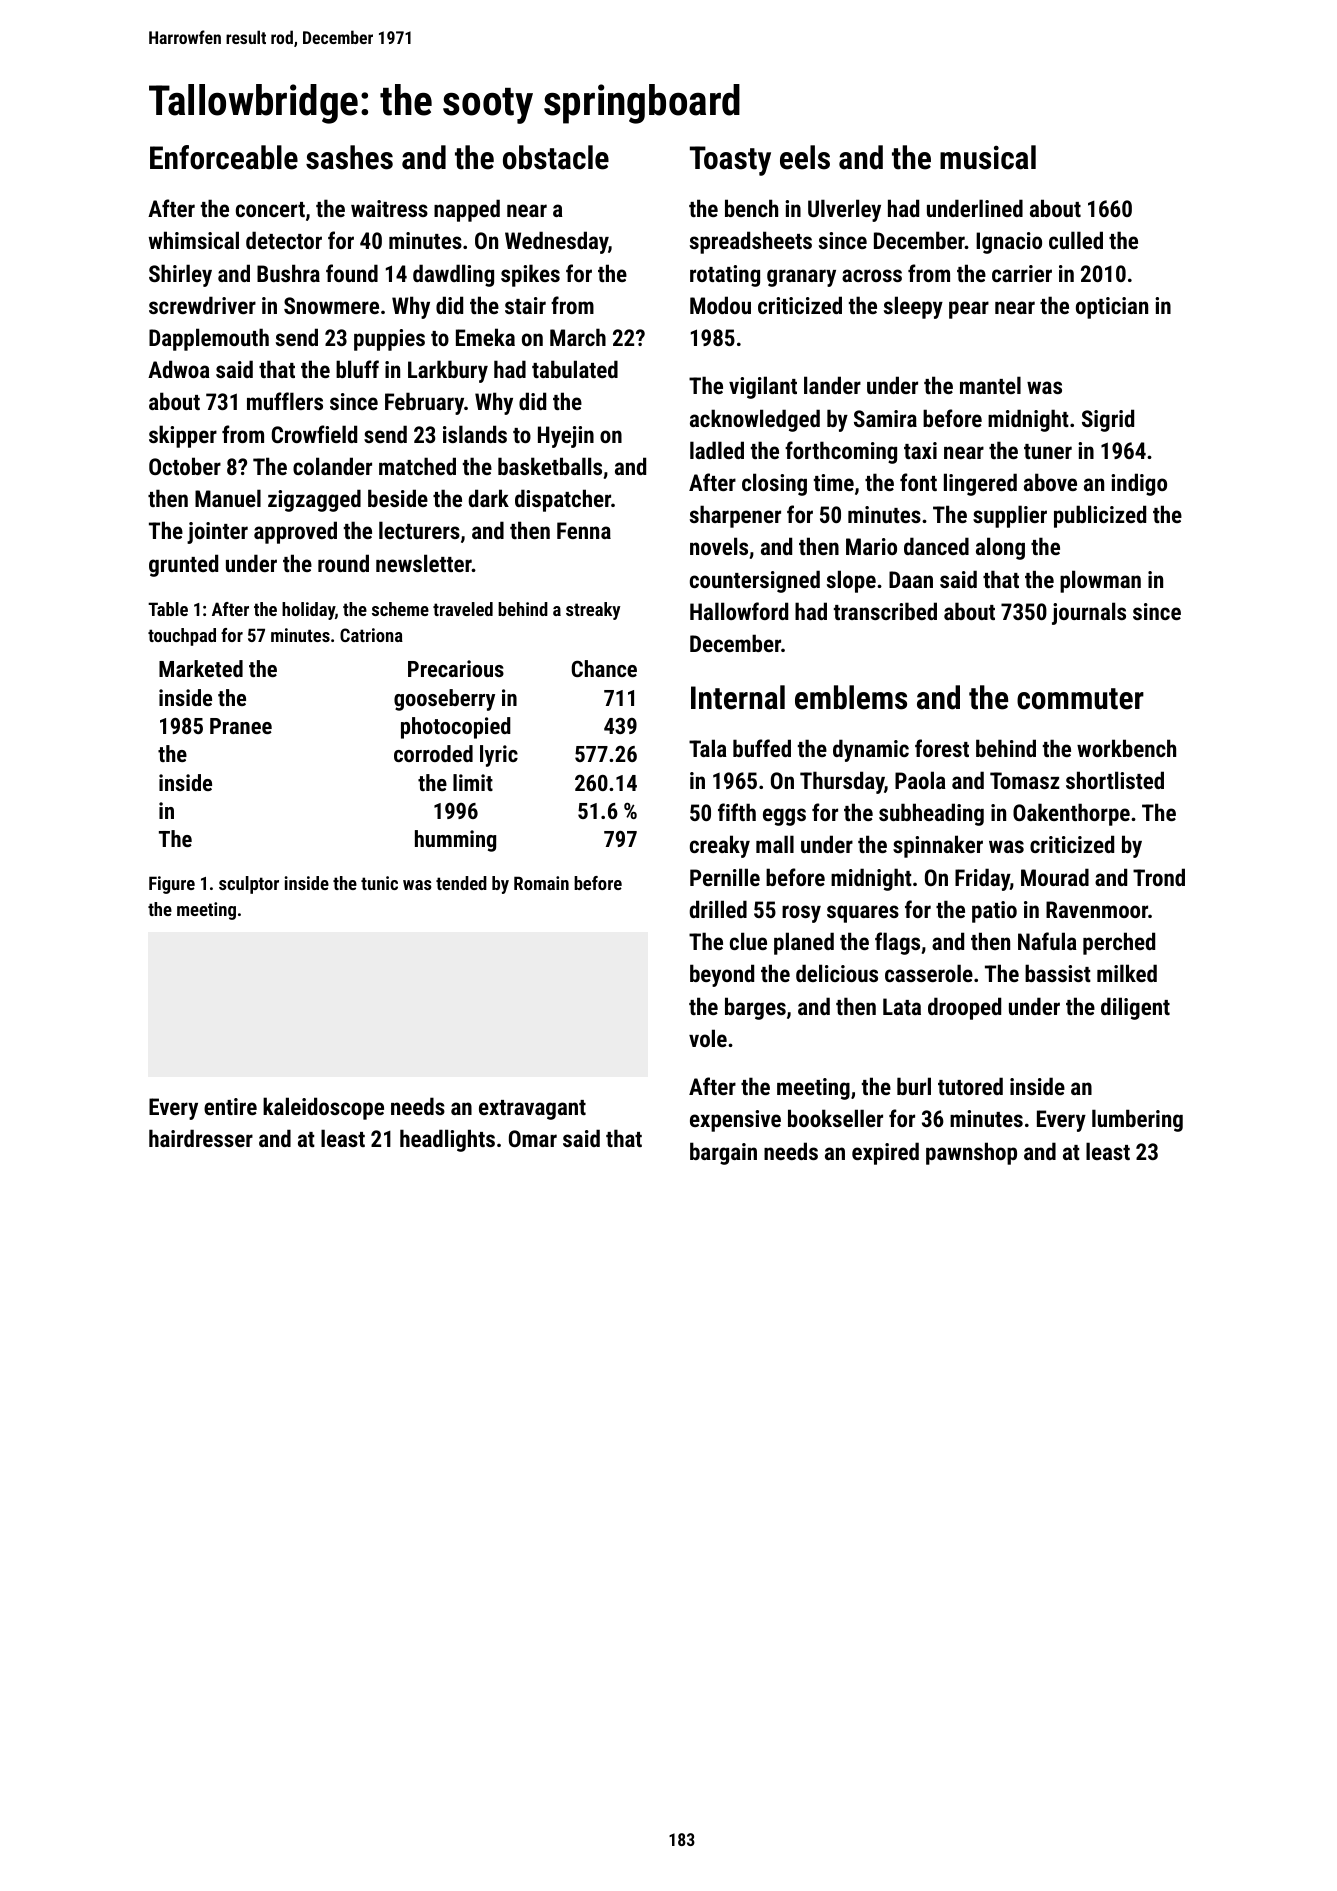 This screenshot has width=1337, height=1891. What do you see at coordinates (1009, 243) in the screenshot?
I see `Ignacio` at bounding box center [1009, 243].
